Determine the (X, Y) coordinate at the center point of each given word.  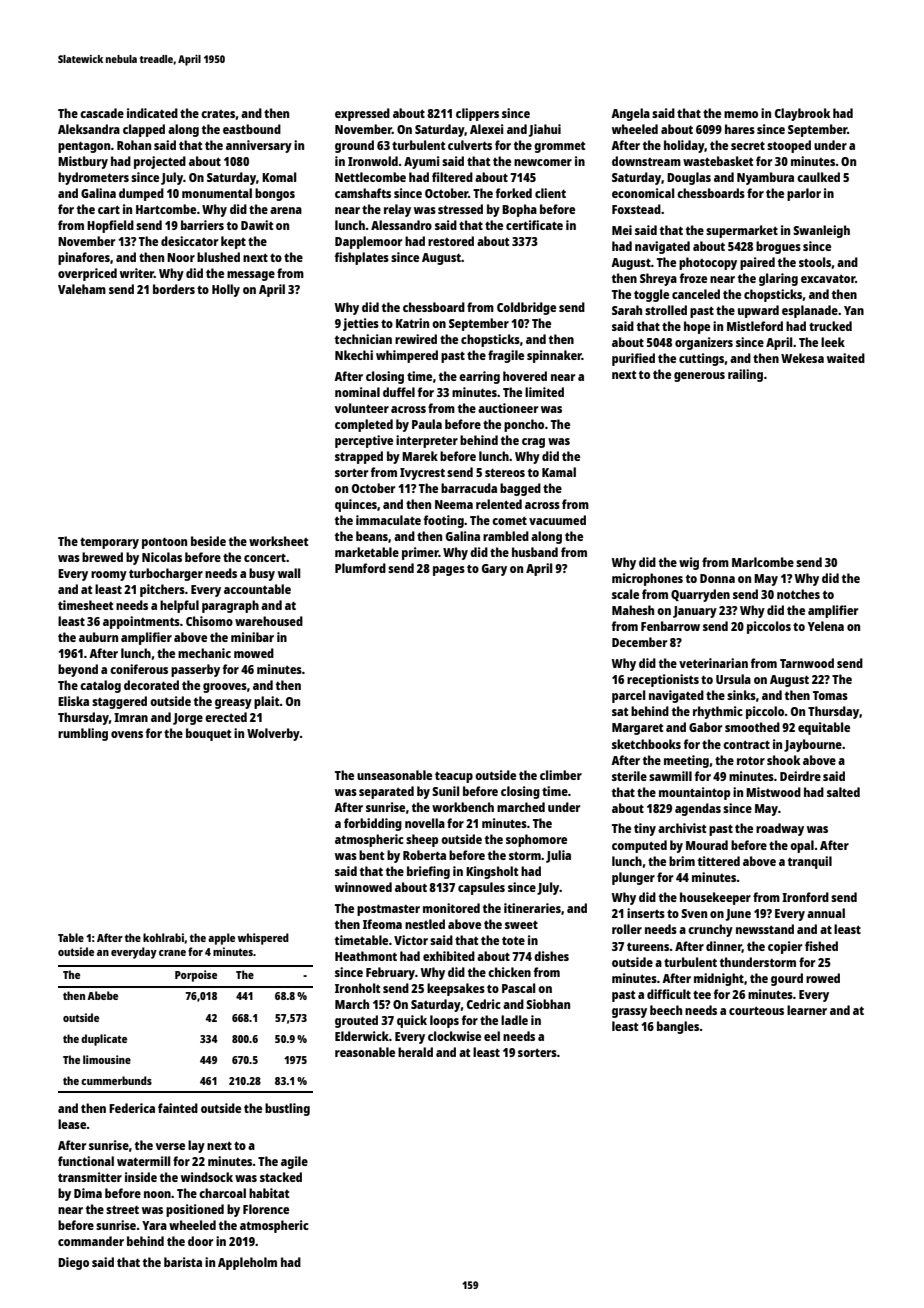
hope (697, 327)
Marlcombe (763, 562)
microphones (647, 579)
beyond (78, 670)
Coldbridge (526, 308)
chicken (509, 972)
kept (233, 242)
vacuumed (557, 520)
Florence (266, 1209)
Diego (73, 1263)
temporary (109, 543)
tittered (719, 861)
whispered (263, 939)
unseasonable (394, 775)
